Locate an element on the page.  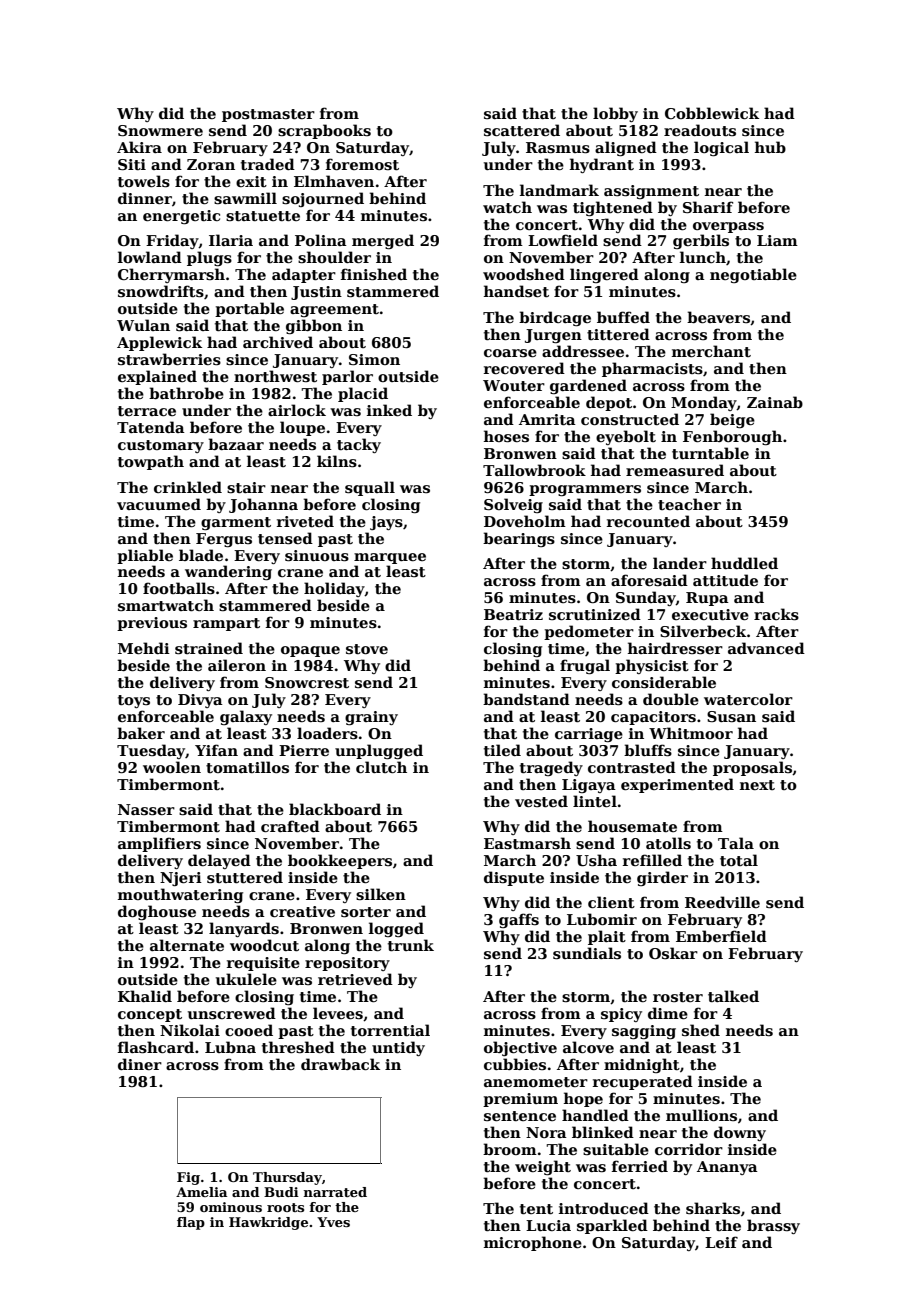
tomatillos is located at coordinates (247, 767).
